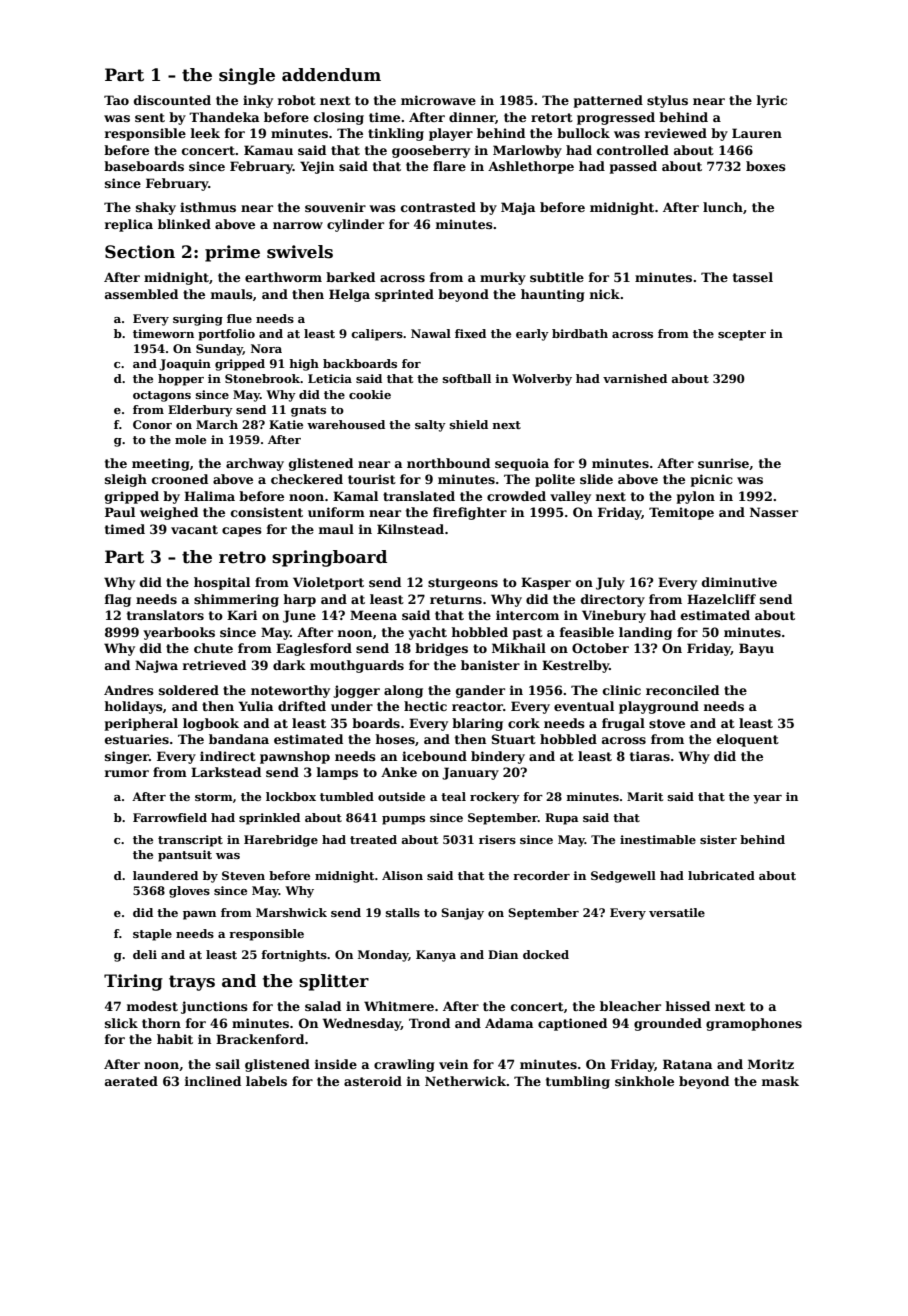 The image size is (908, 1316). What do you see at coordinates (331, 75) in the image?
I see `addendum` at bounding box center [331, 75].
